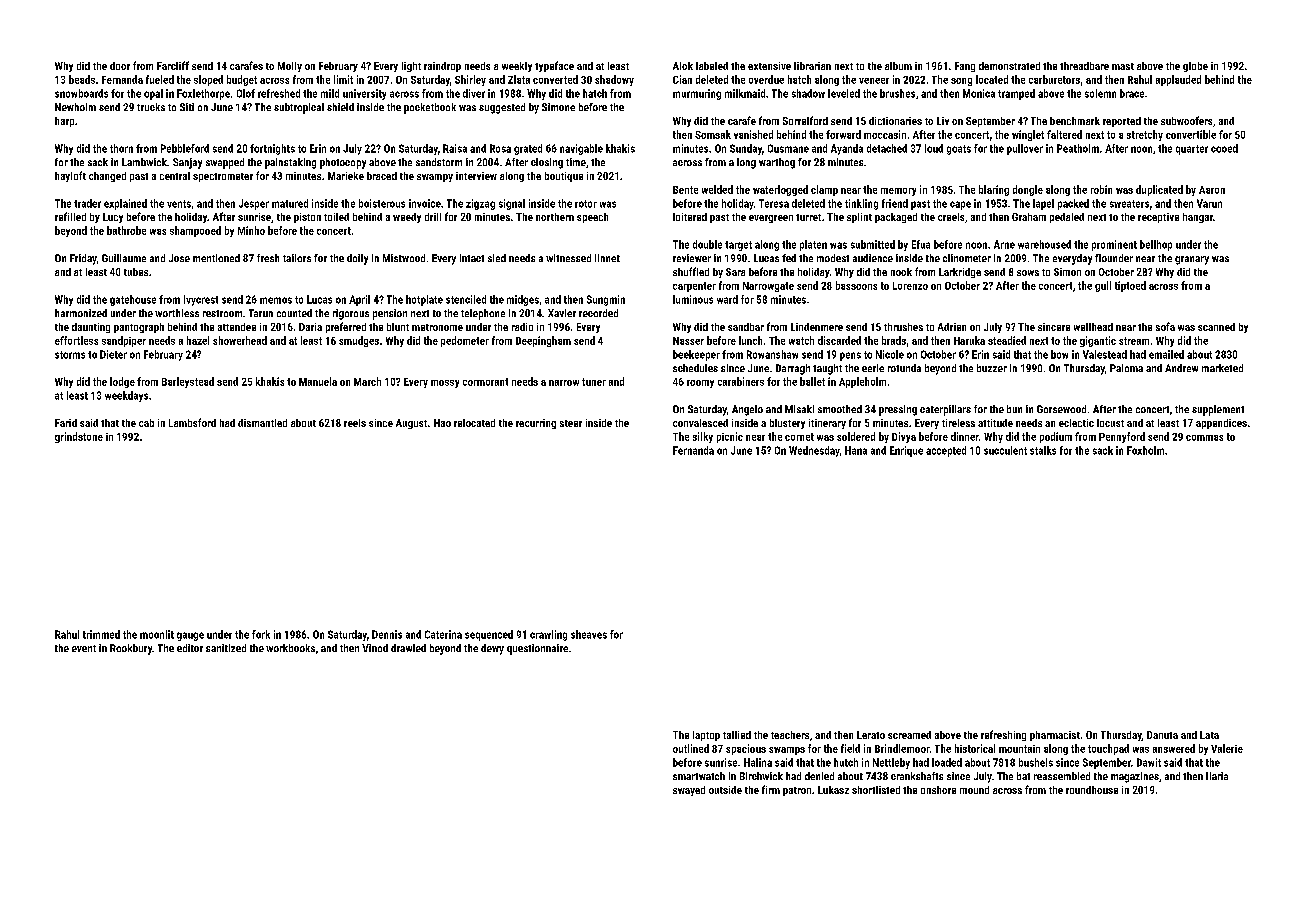 This image has width=1308, height=924. I want to click on evergreen, so click(771, 219).
